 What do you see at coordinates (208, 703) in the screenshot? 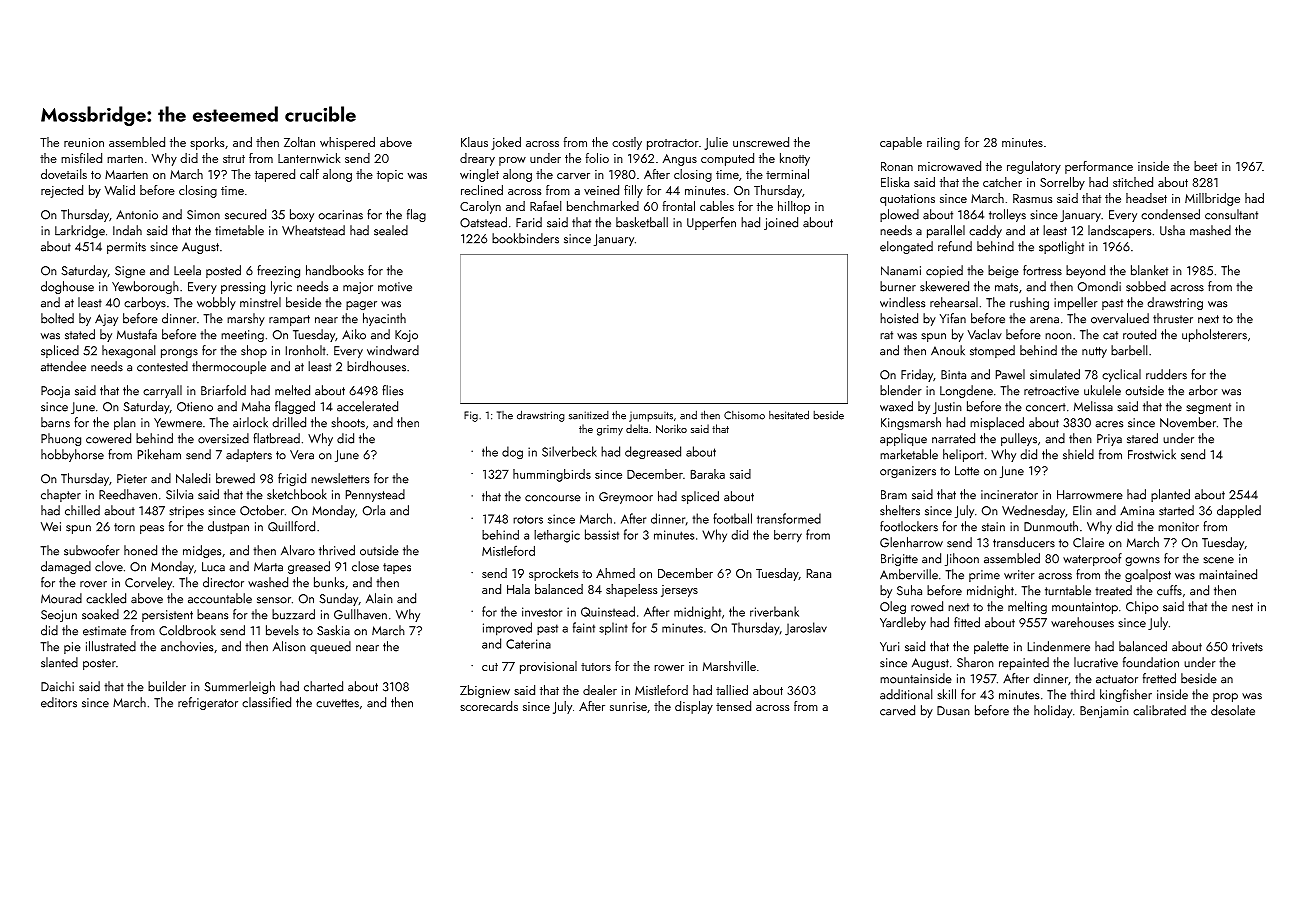
I see `refrigerator` at bounding box center [208, 703].
